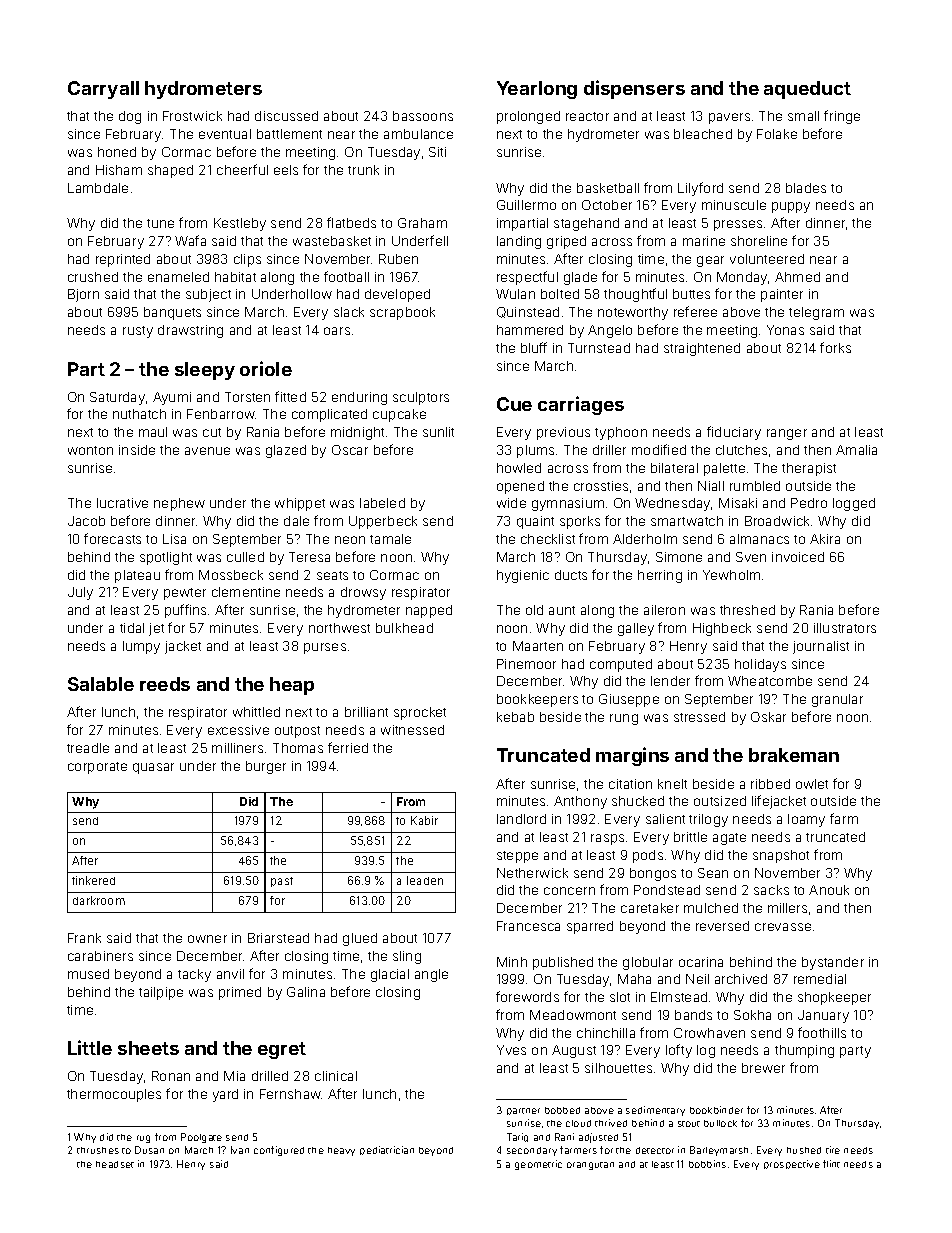  Describe the element at coordinates (112, 538) in the screenshot. I see `forecasts` at that location.
